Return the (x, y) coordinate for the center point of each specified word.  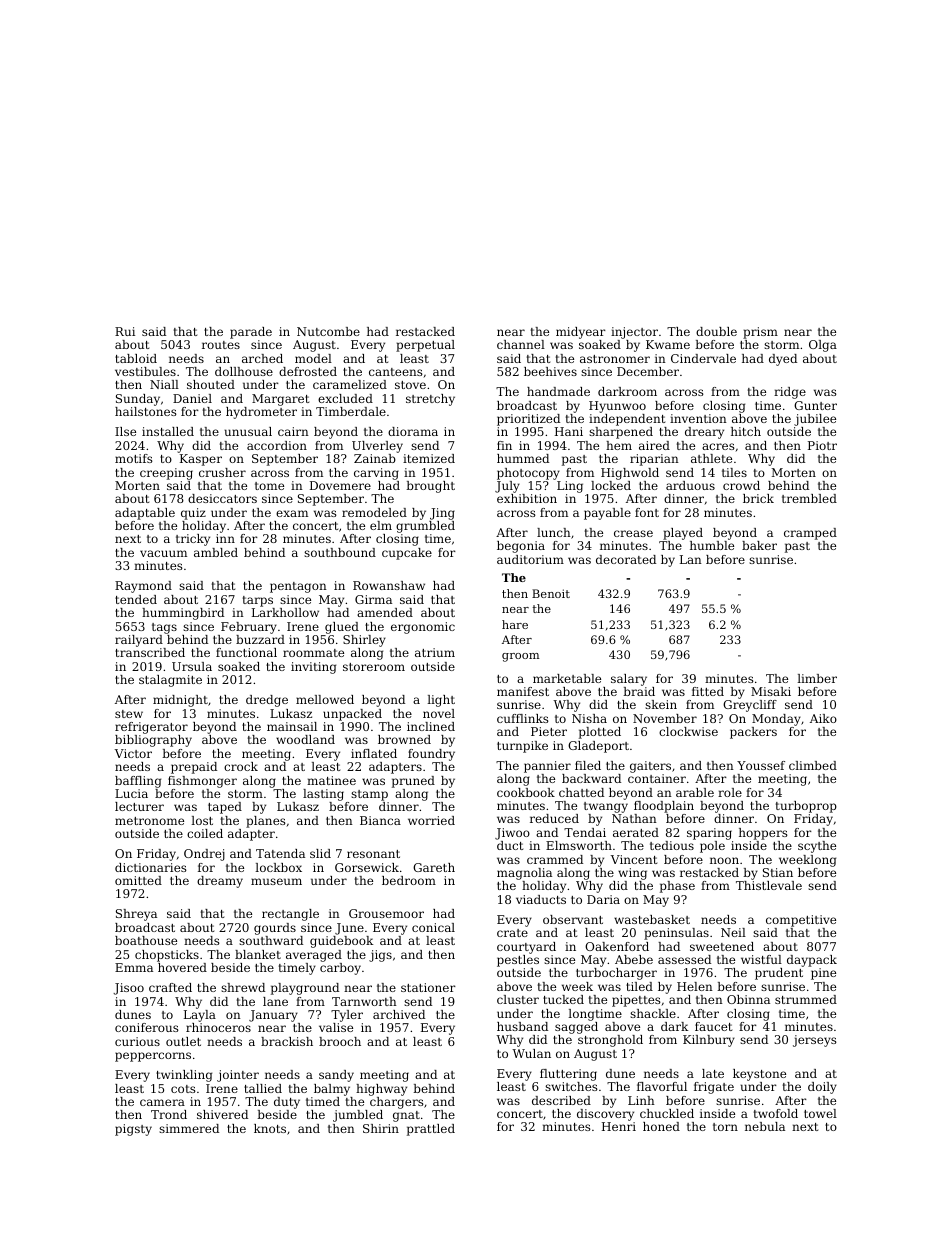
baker (759, 545)
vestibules (145, 371)
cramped (810, 534)
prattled (431, 1130)
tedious (672, 845)
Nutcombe (328, 331)
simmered (189, 1128)
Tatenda (280, 853)
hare (515, 624)
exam (292, 513)
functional (246, 652)
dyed (783, 360)
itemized (429, 458)
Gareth (434, 867)
